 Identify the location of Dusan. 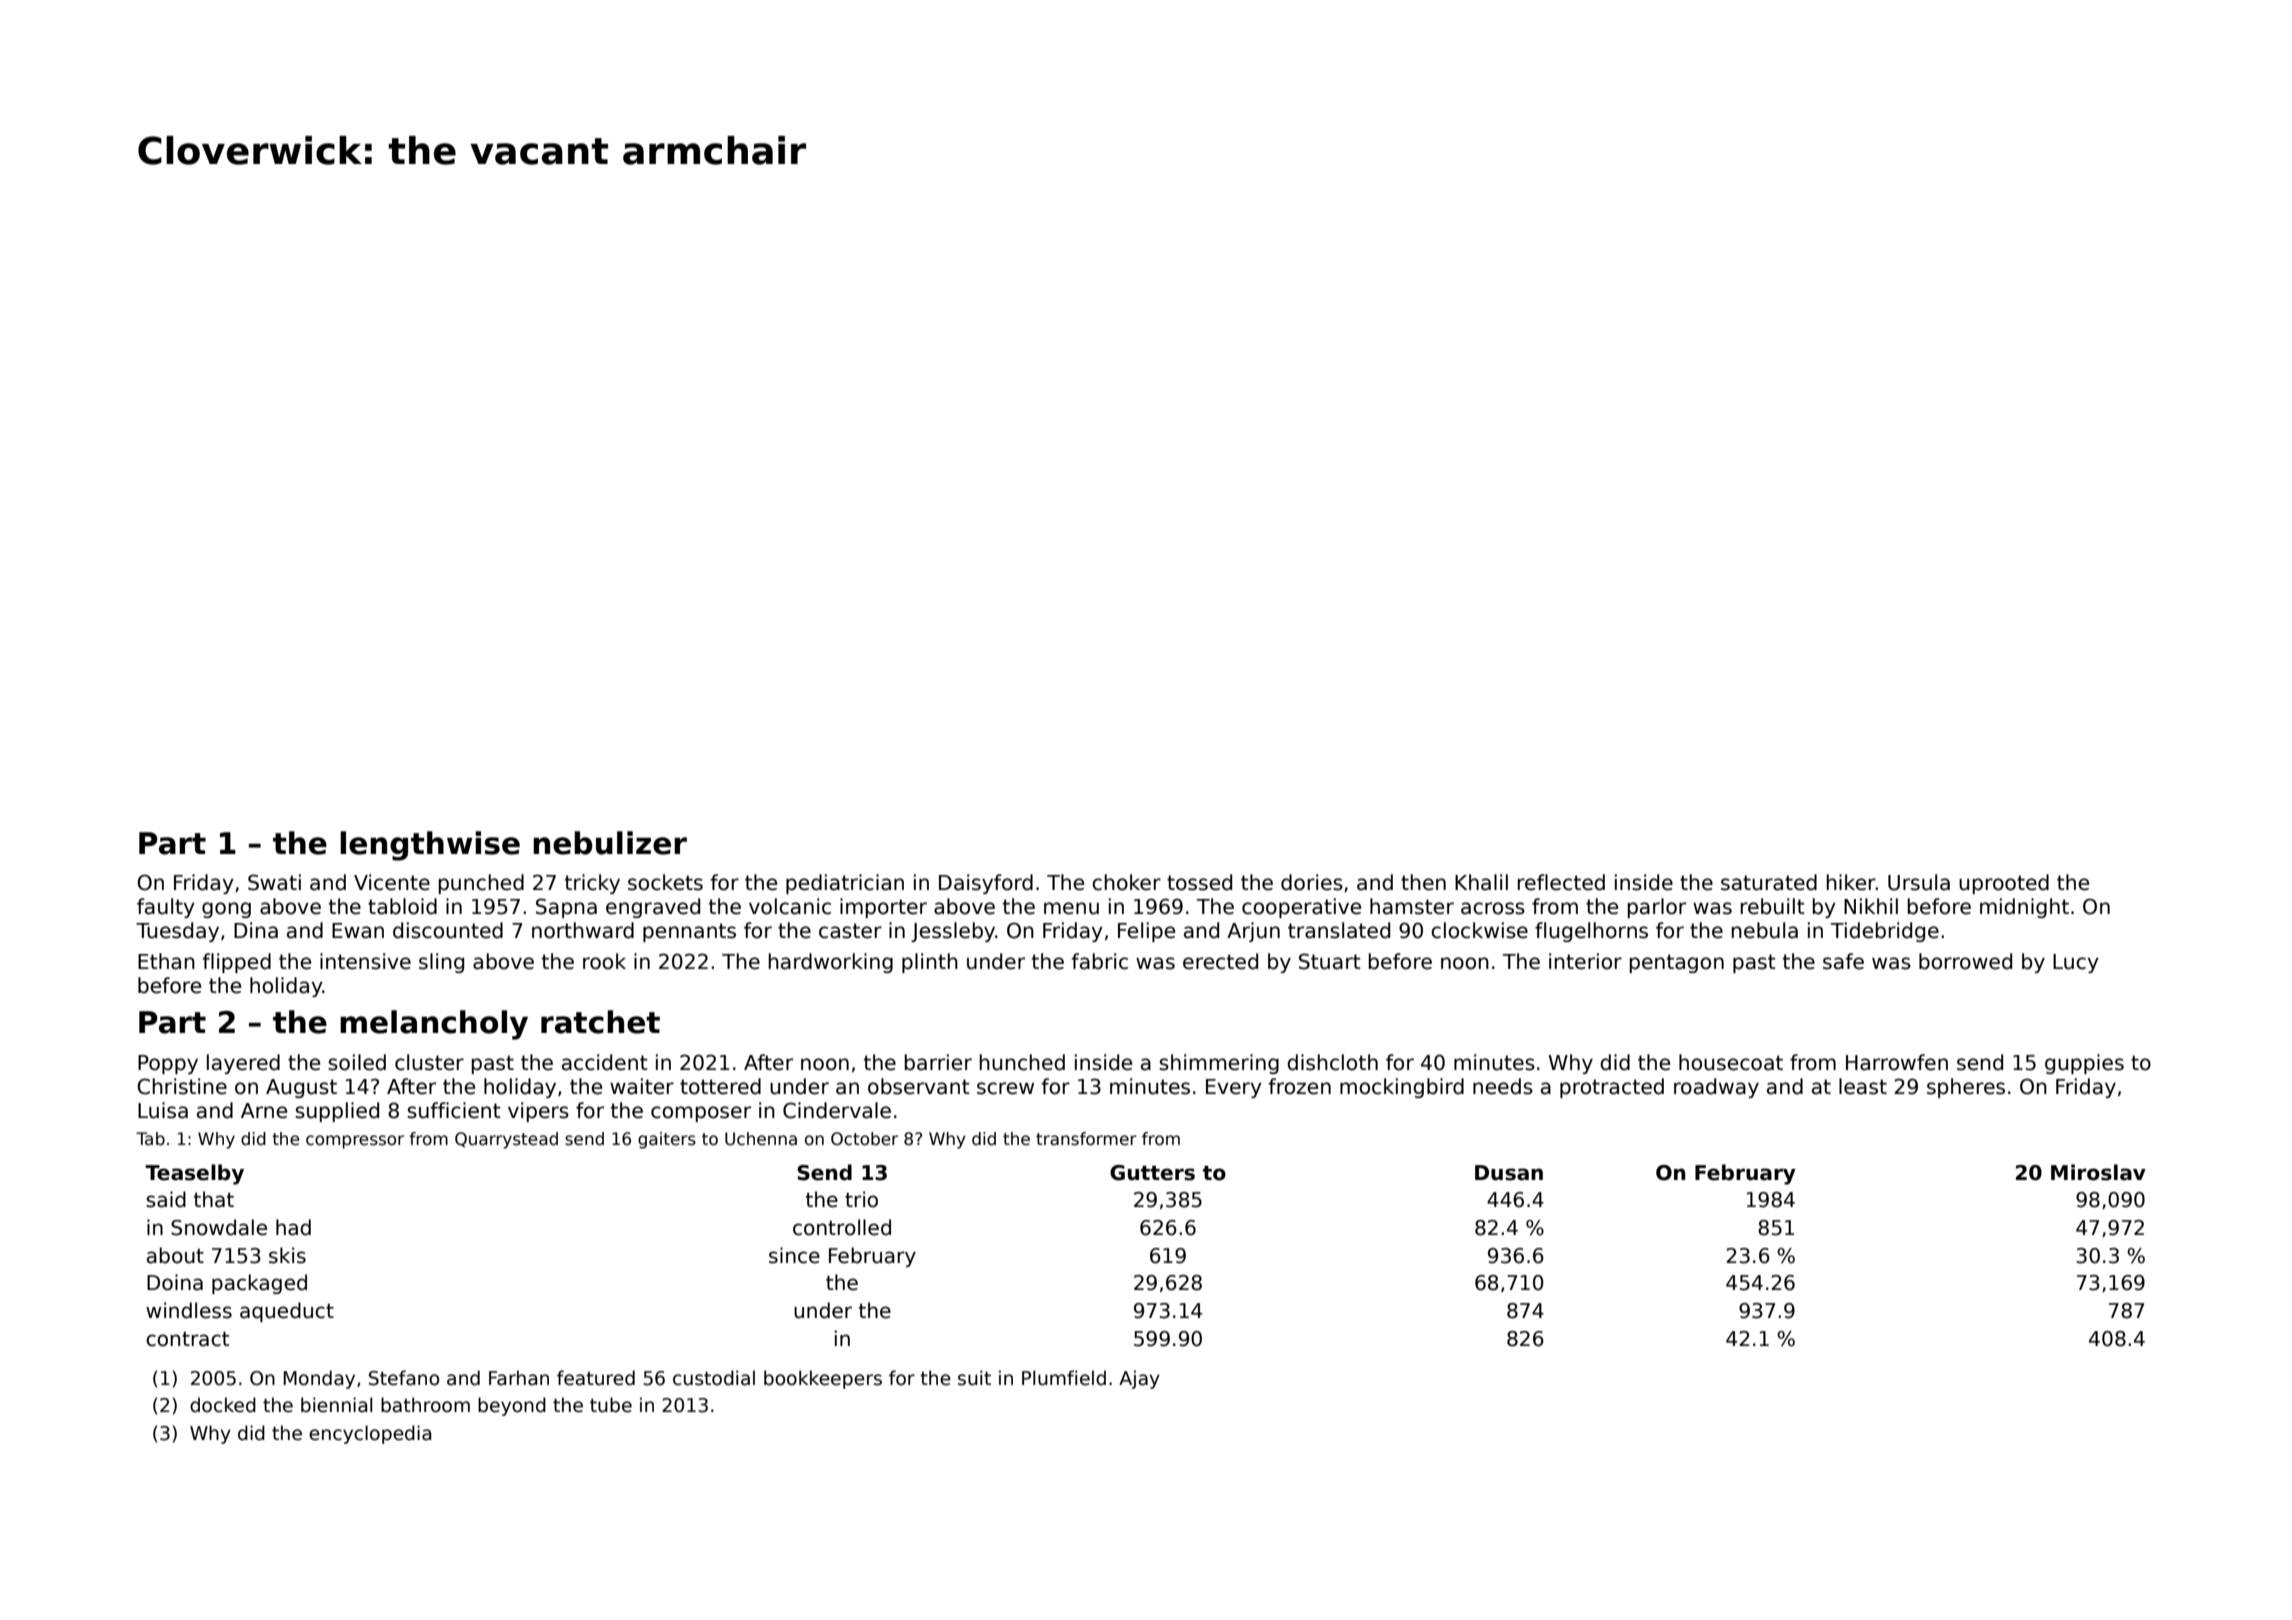
(1509, 1173).
